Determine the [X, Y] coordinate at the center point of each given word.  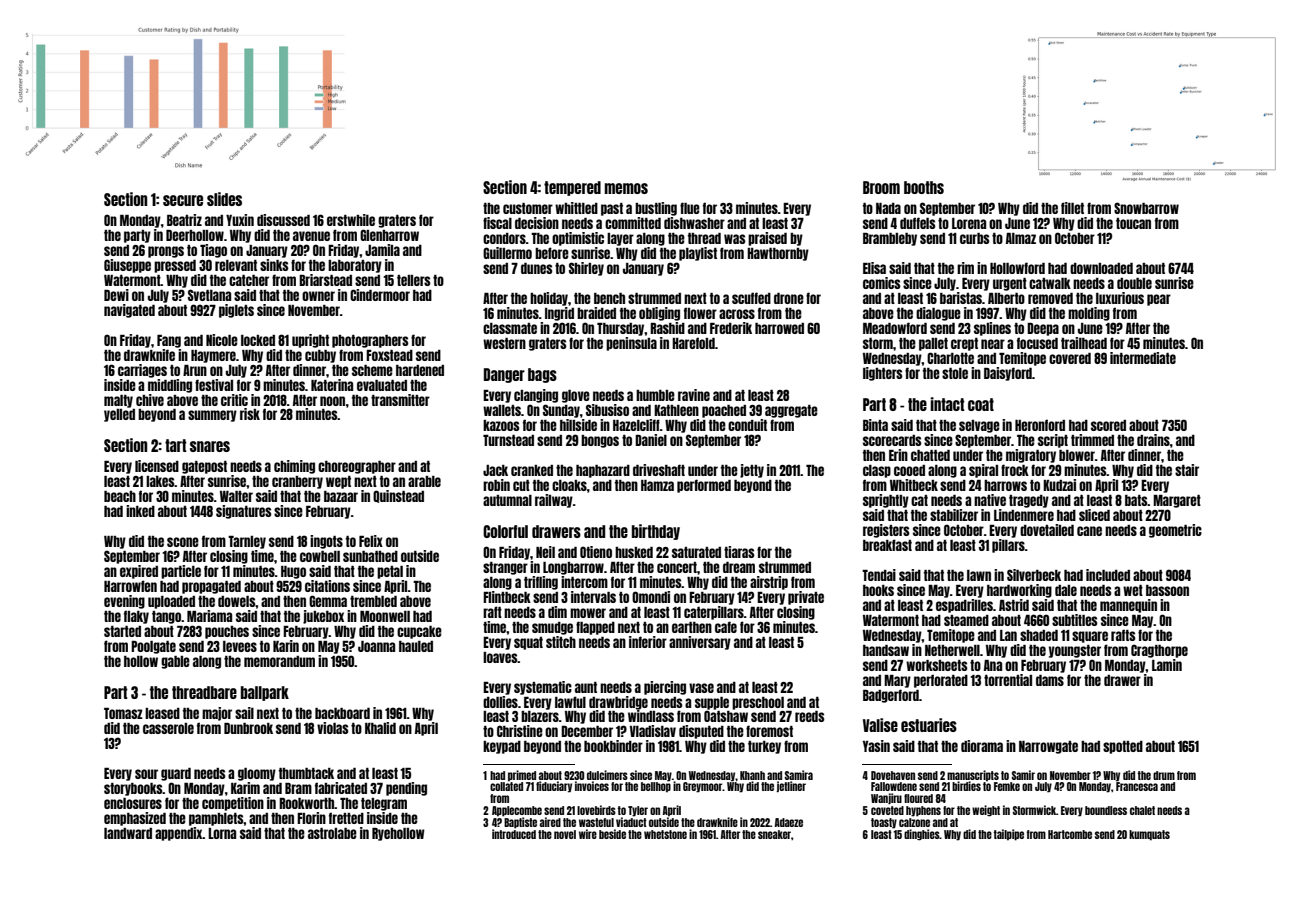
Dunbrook [248, 728]
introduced [514, 834]
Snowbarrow [1146, 208]
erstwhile [351, 220]
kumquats [1149, 835]
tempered [572, 188]
